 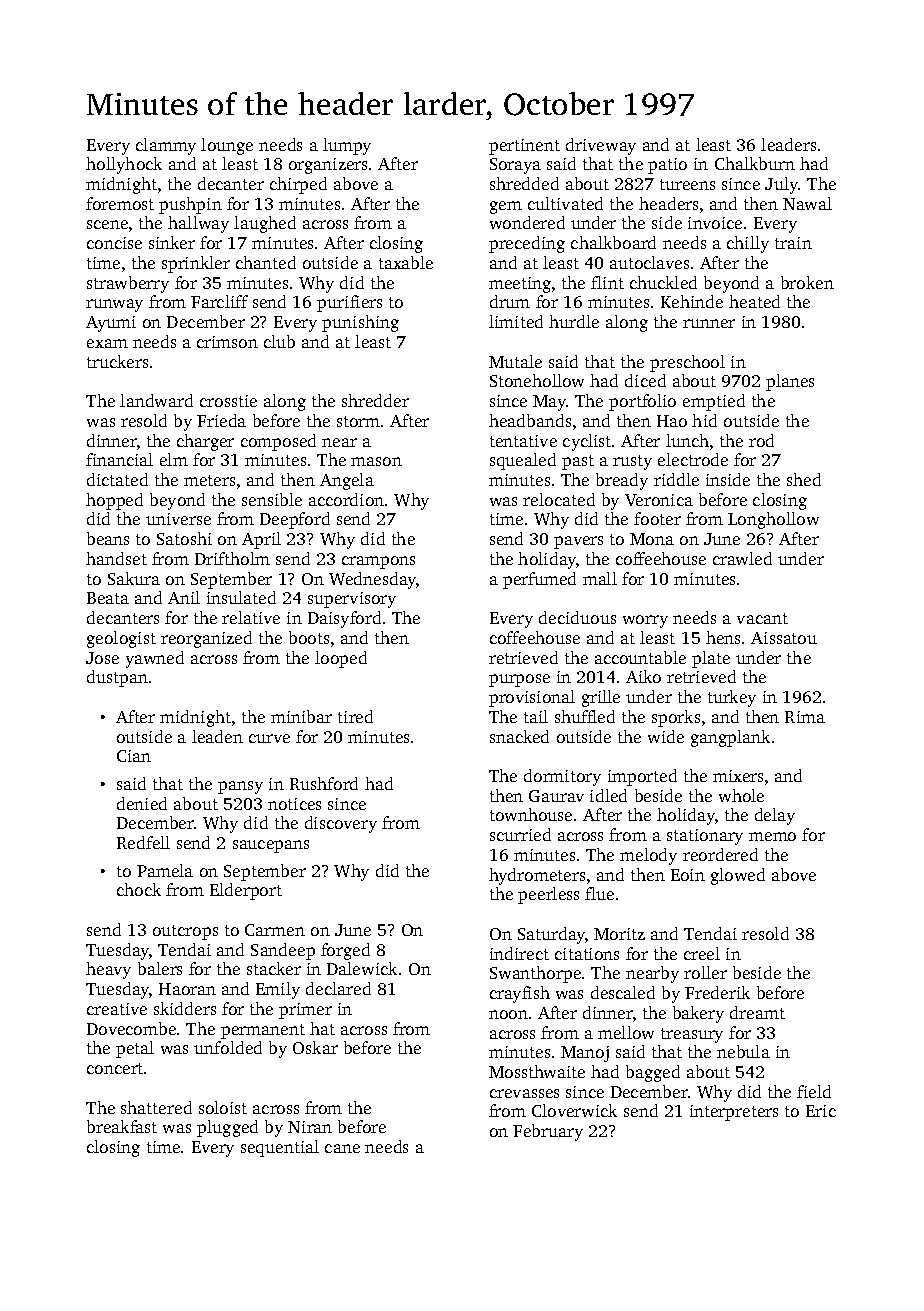 What do you see at coordinates (160, 968) in the screenshot?
I see `balers` at bounding box center [160, 968].
